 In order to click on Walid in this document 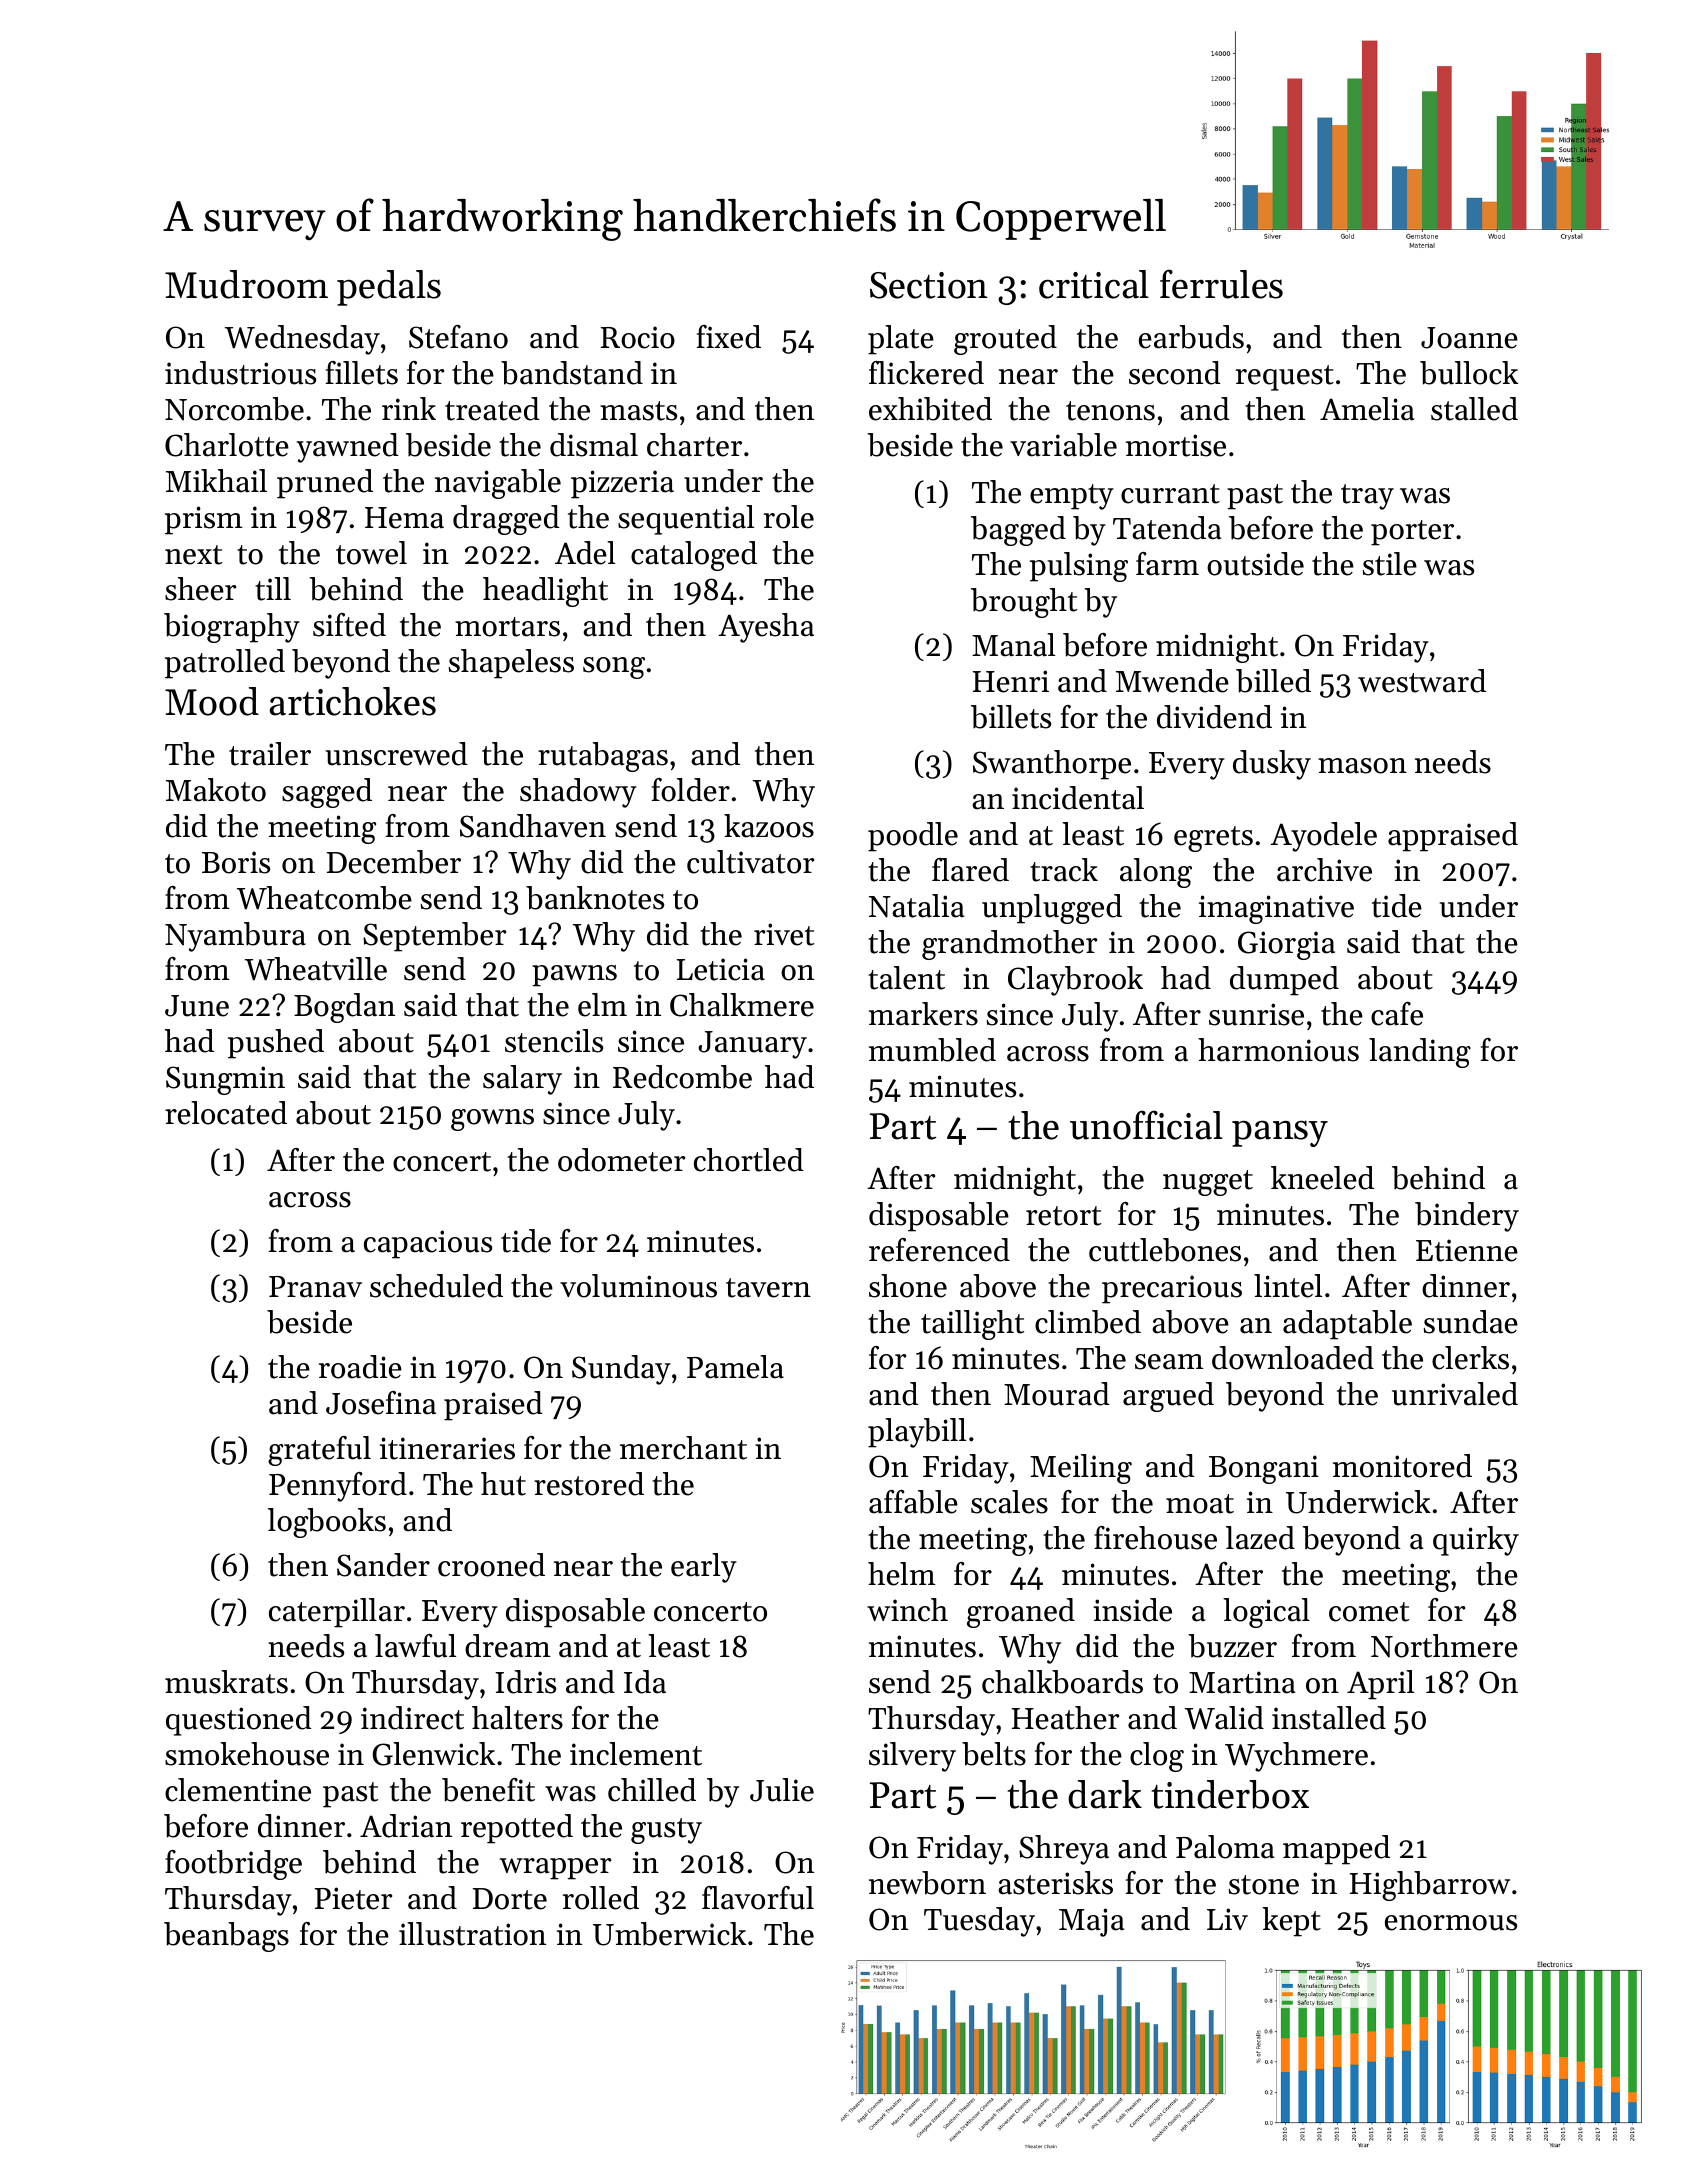, I will do `click(1224, 1718)`.
